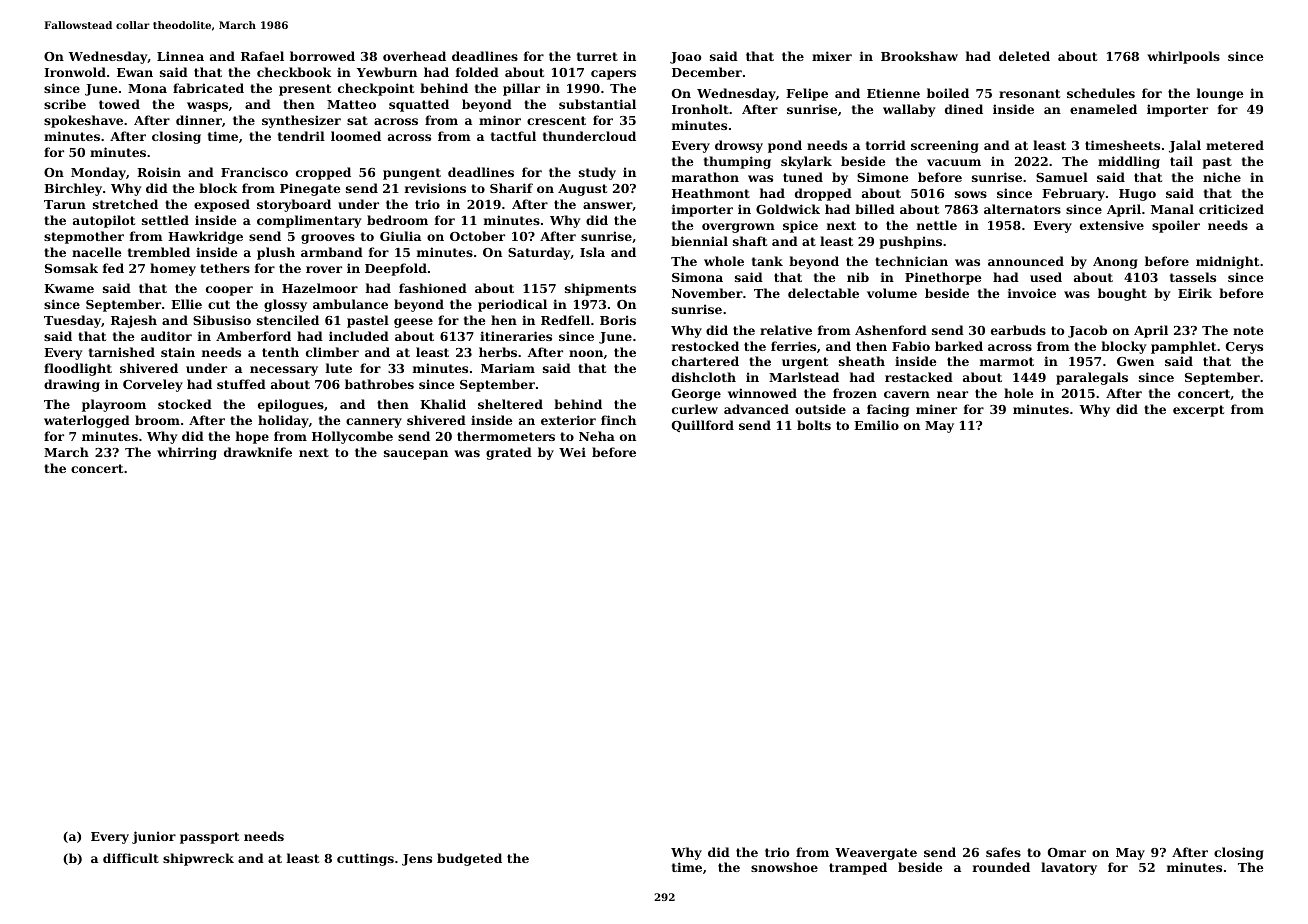  I want to click on excerpt, so click(1198, 411).
